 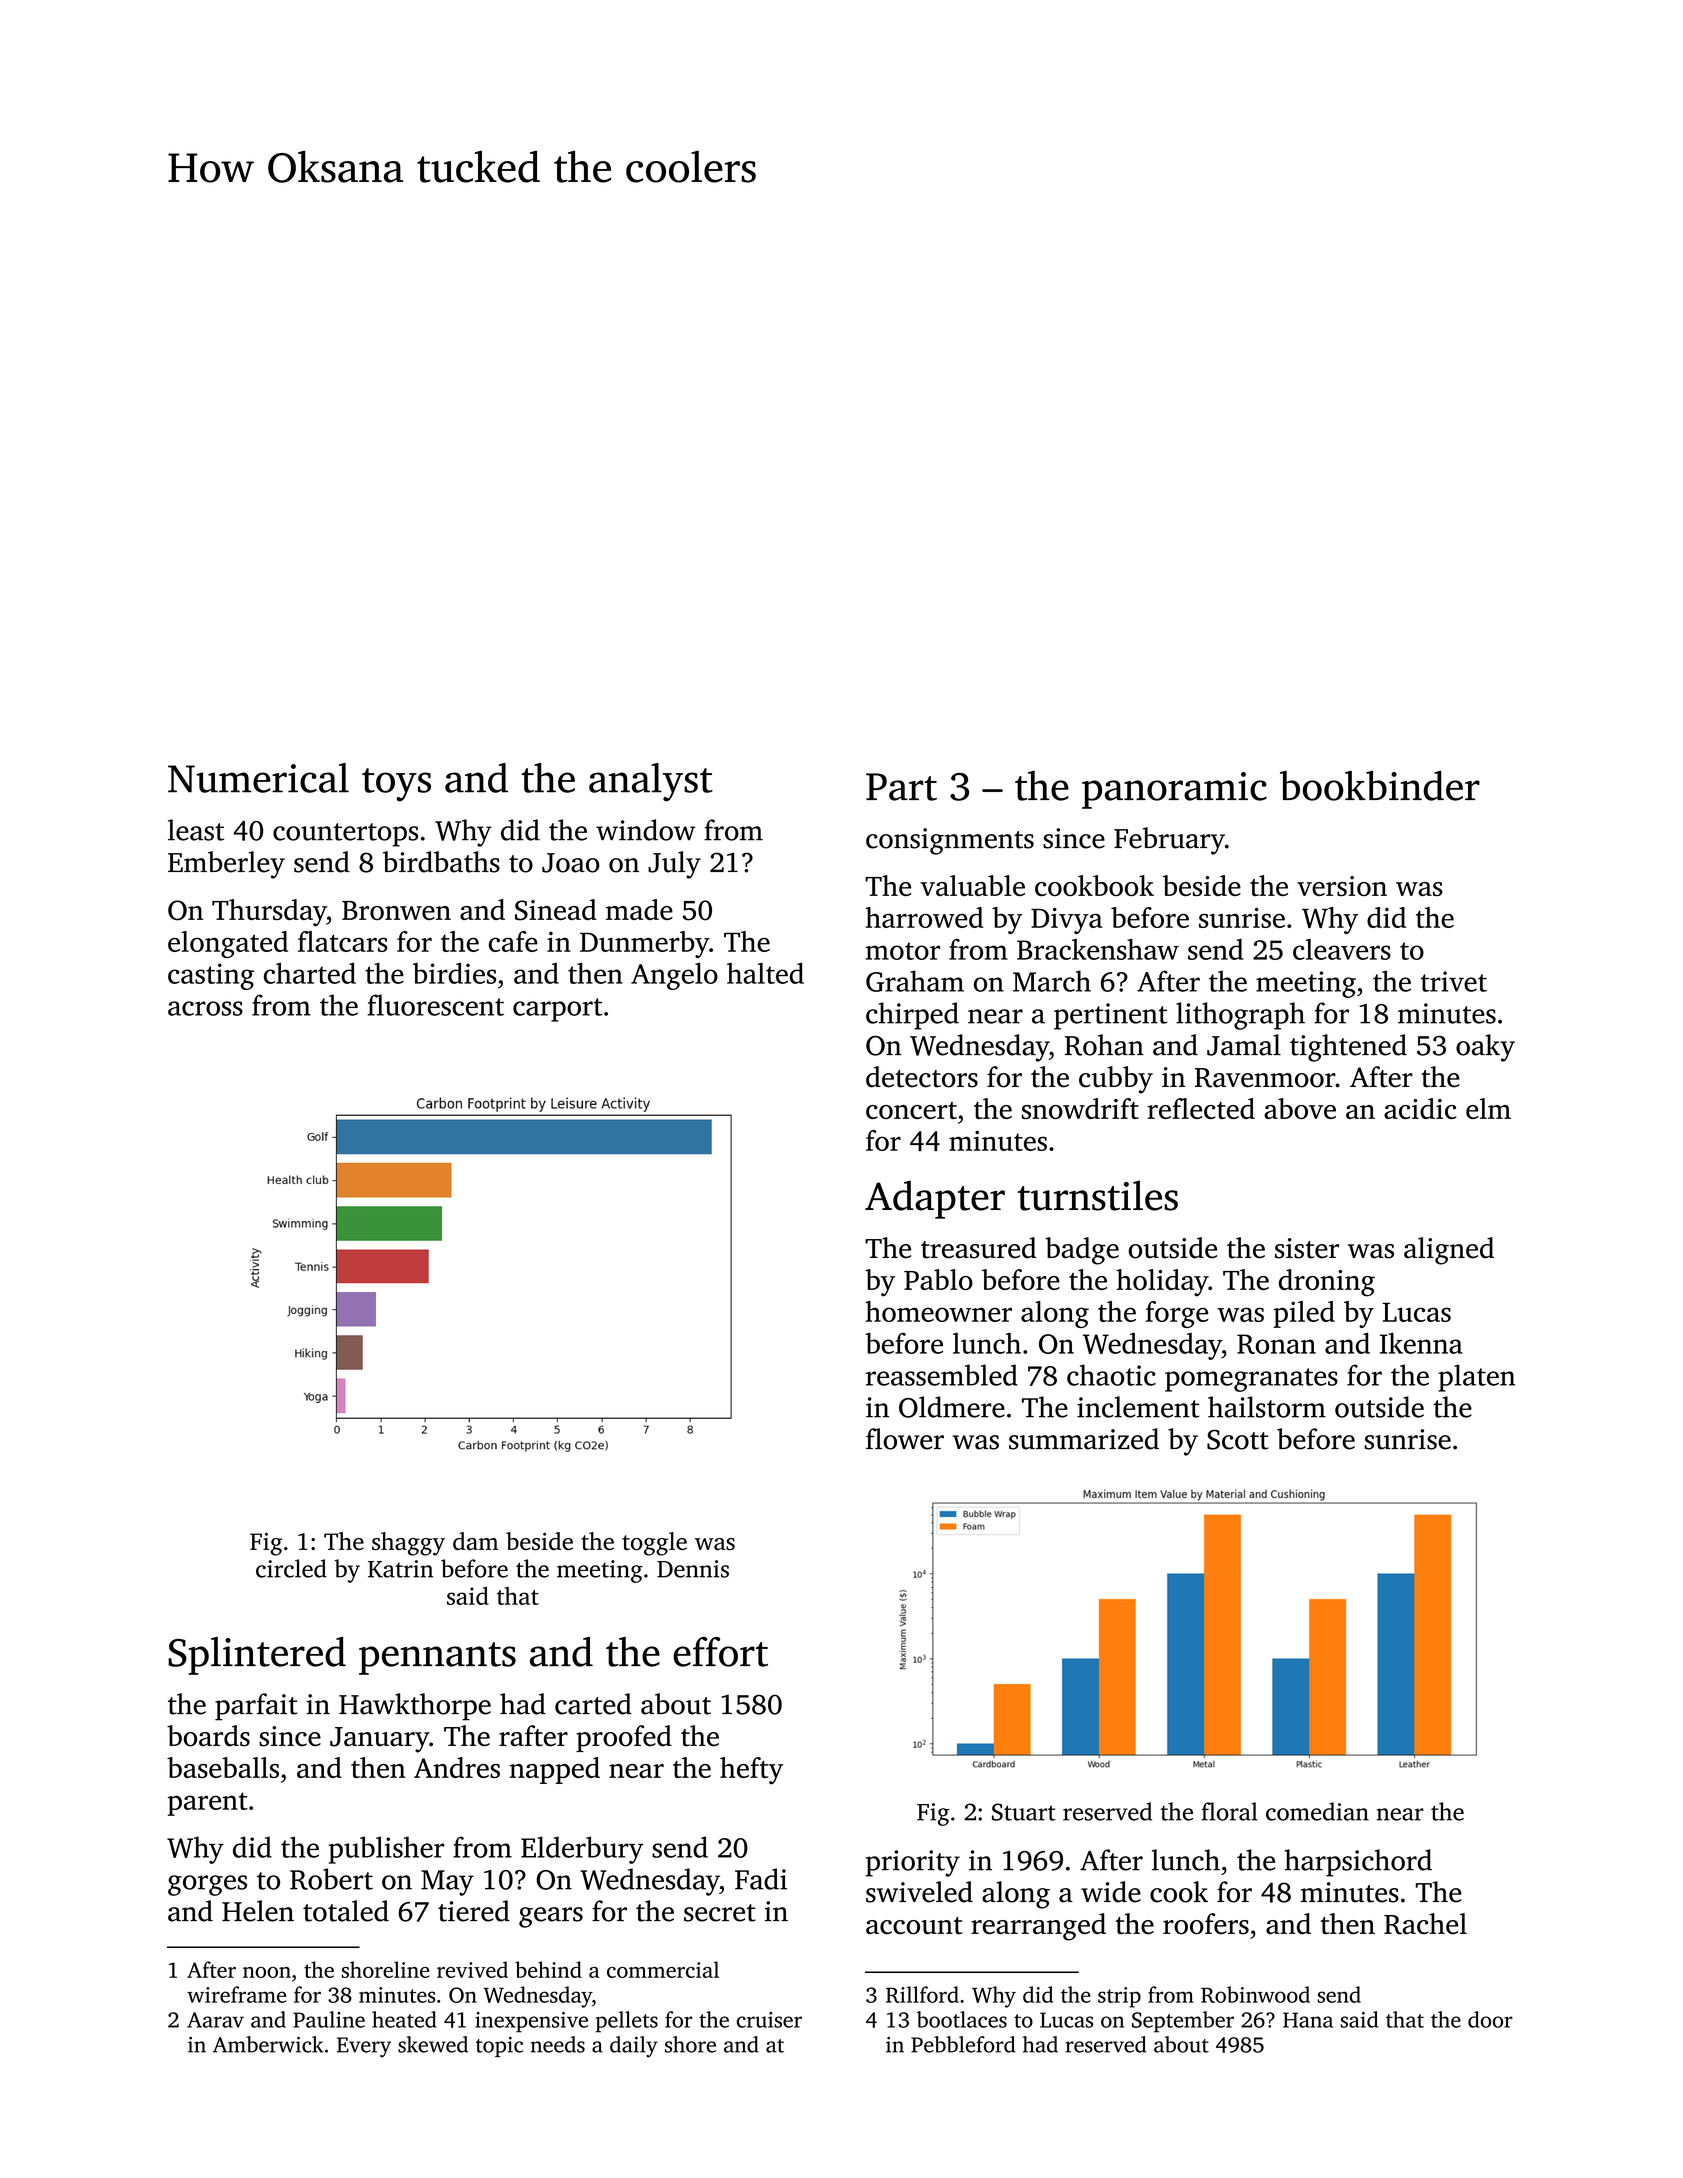 I want to click on Numerical, so click(x=258, y=778).
